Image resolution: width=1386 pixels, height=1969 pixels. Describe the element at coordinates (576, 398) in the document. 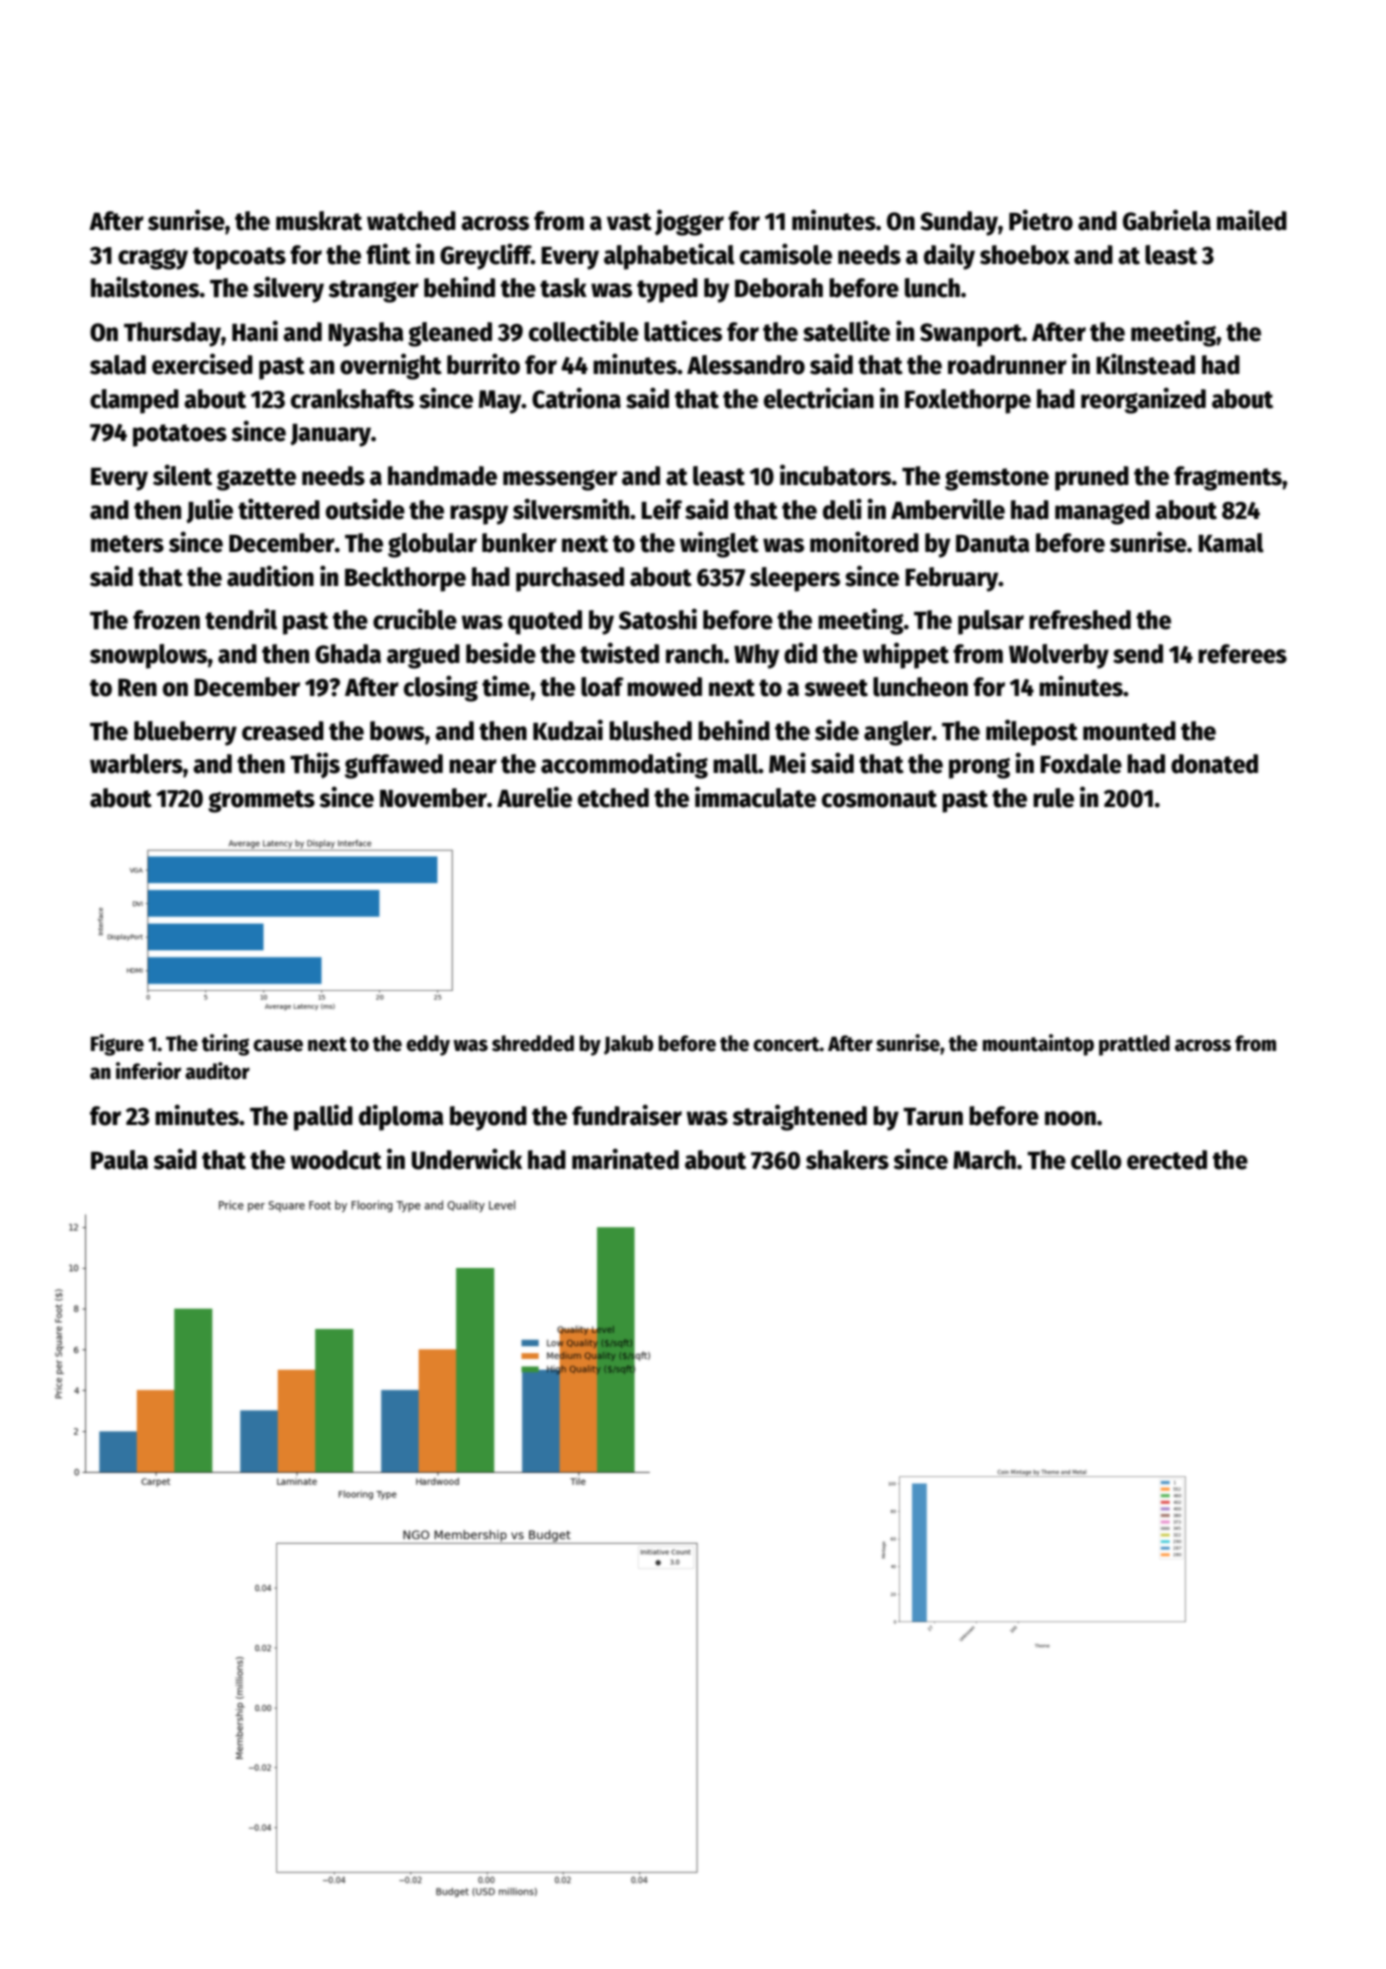

I see `Catriona` at that location.
